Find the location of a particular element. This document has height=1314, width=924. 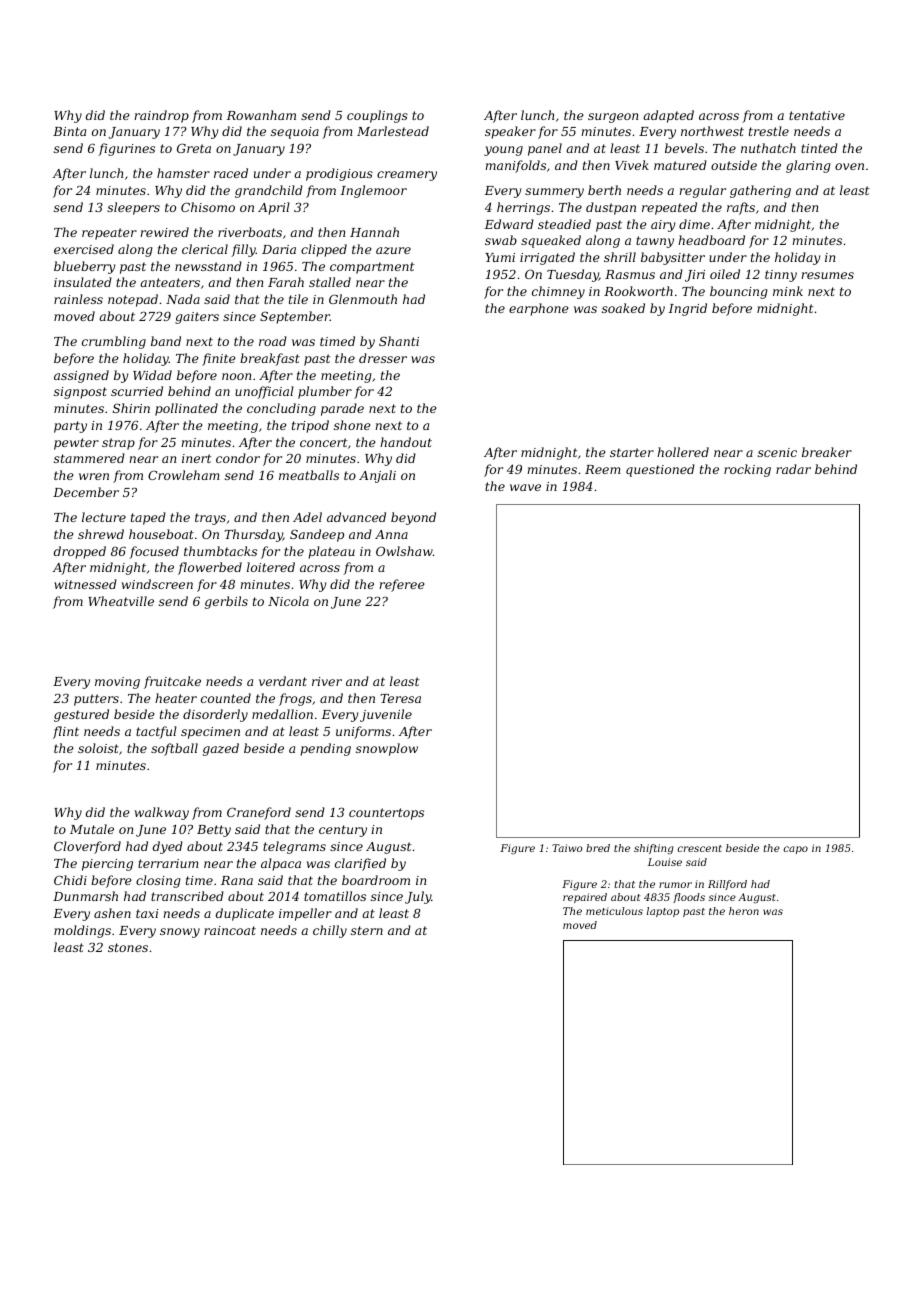

referee is located at coordinates (402, 585).
